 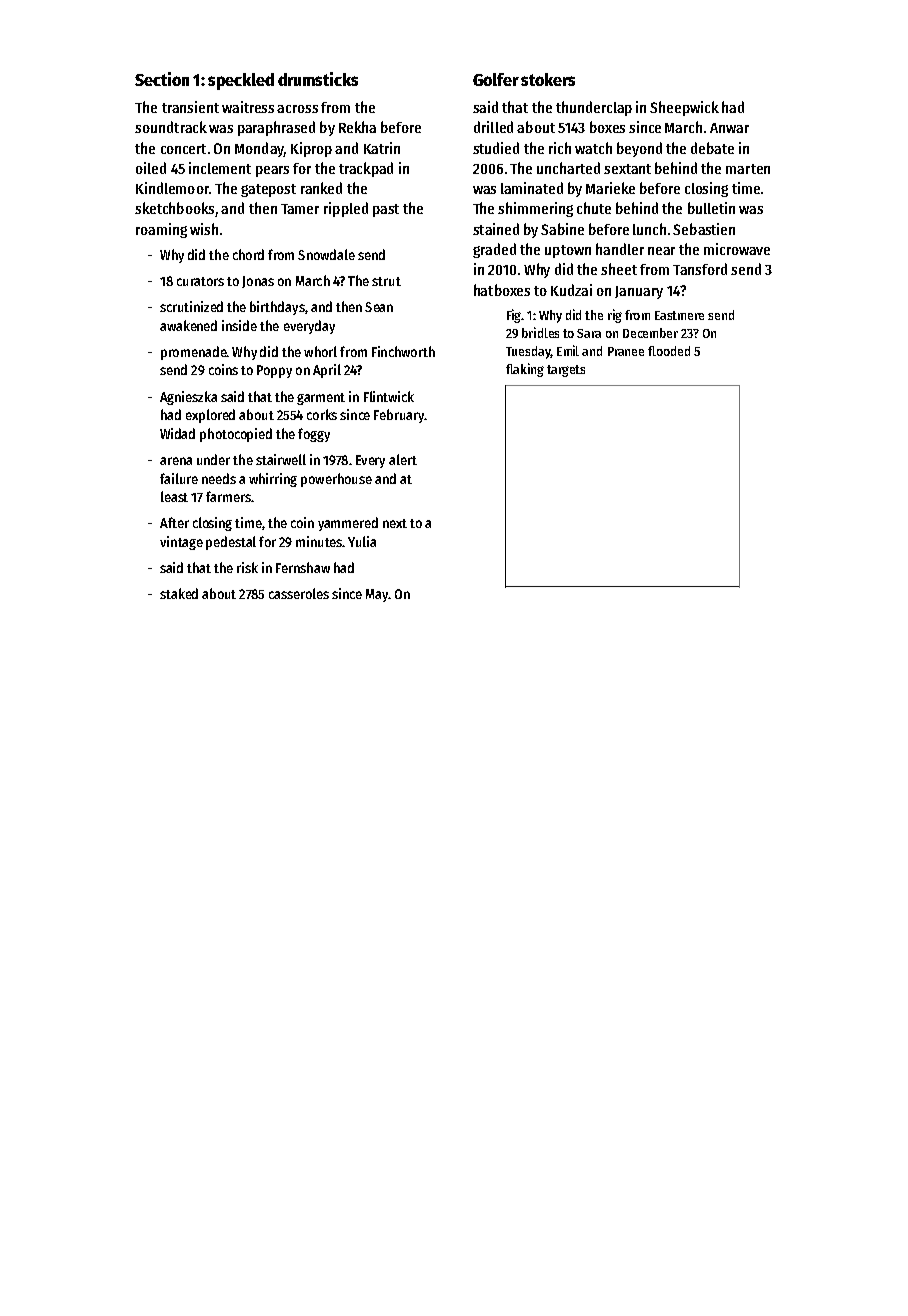 I want to click on arena, so click(x=176, y=461).
